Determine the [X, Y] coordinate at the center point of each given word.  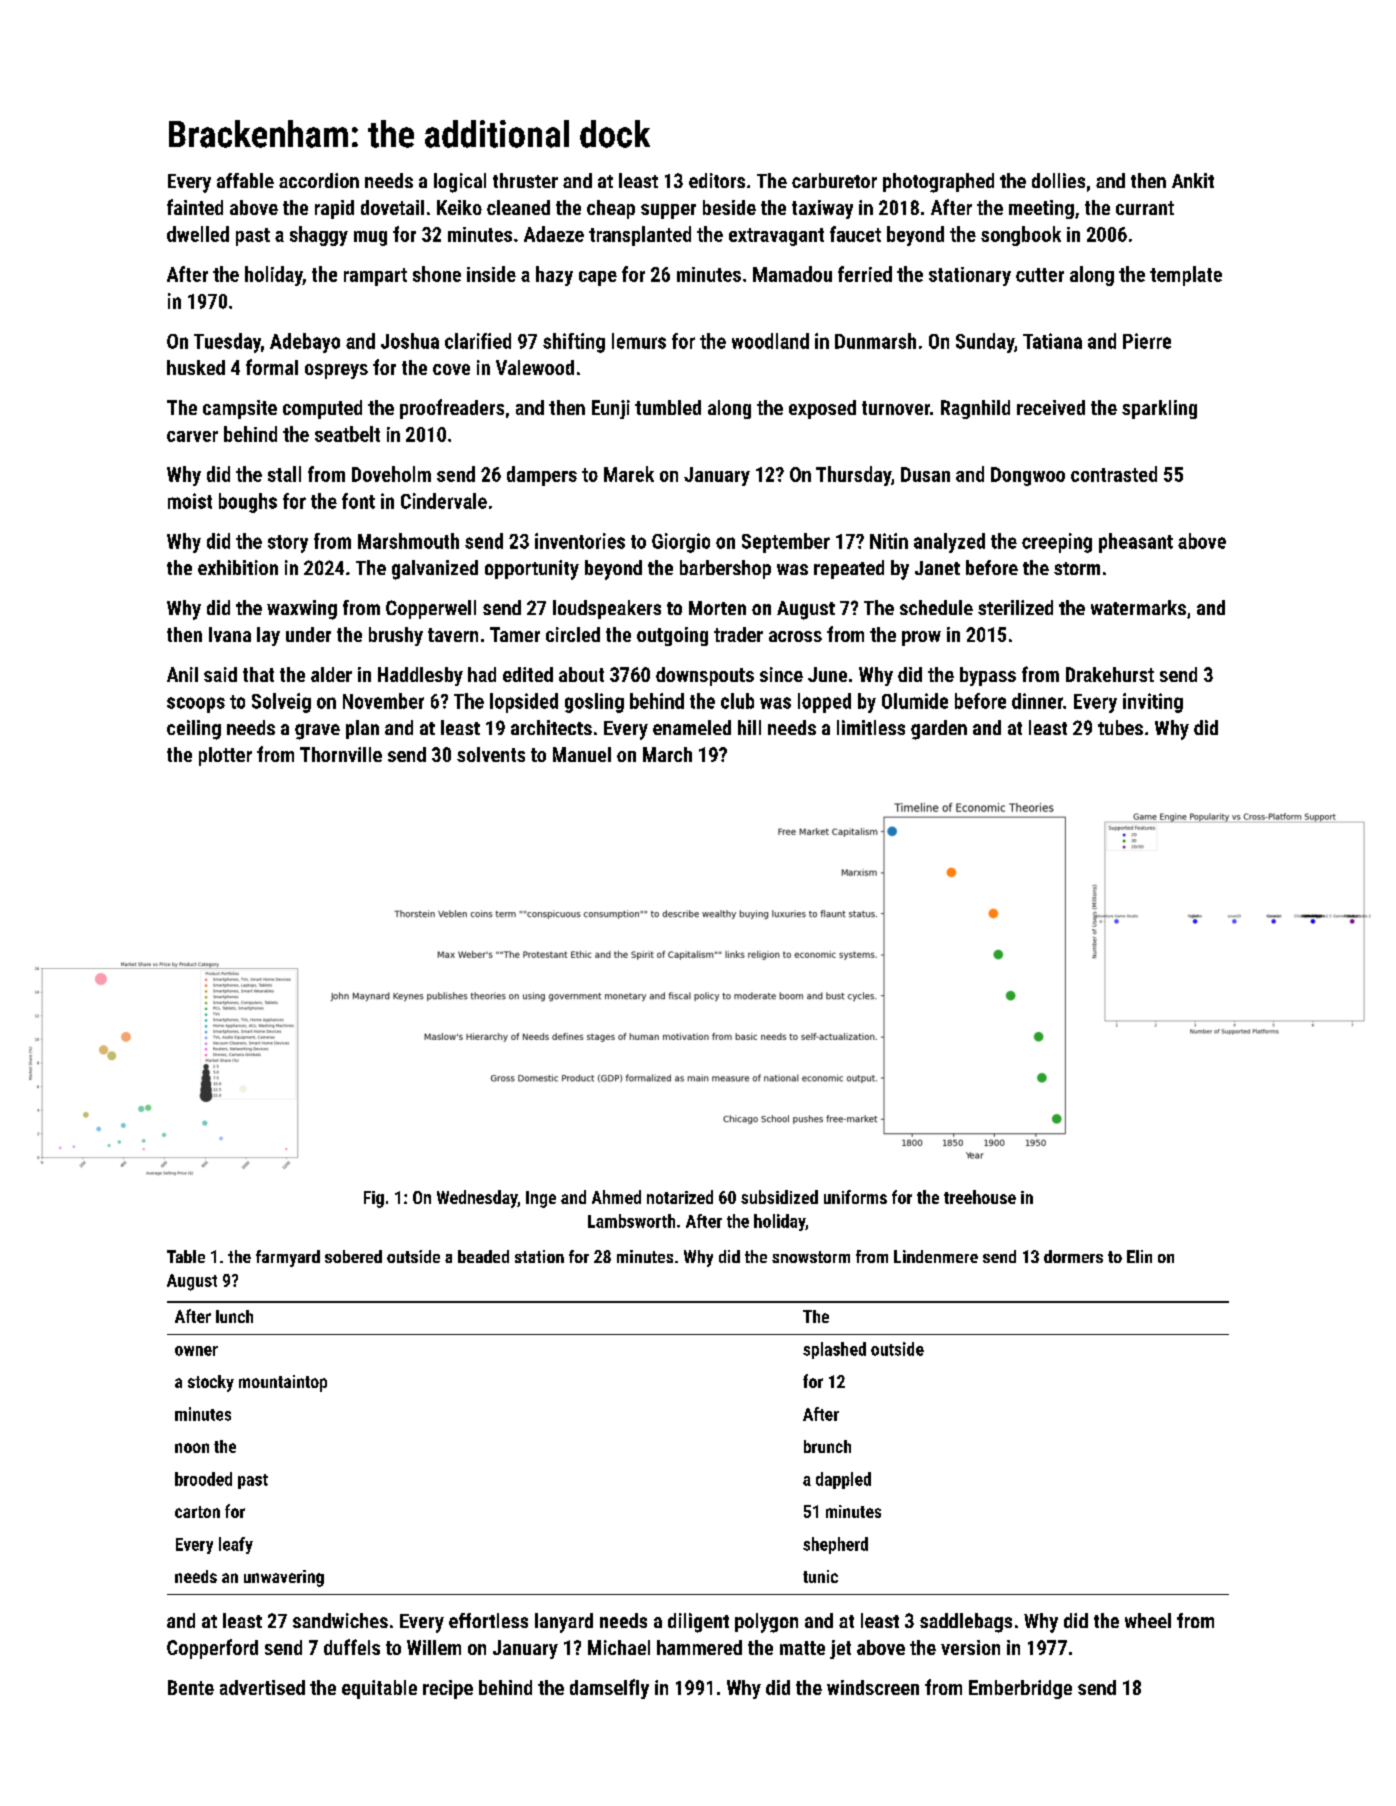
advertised [262, 1687]
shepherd [835, 1545]
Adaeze [554, 234]
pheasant [1136, 543]
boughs [248, 503]
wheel [1148, 1620]
